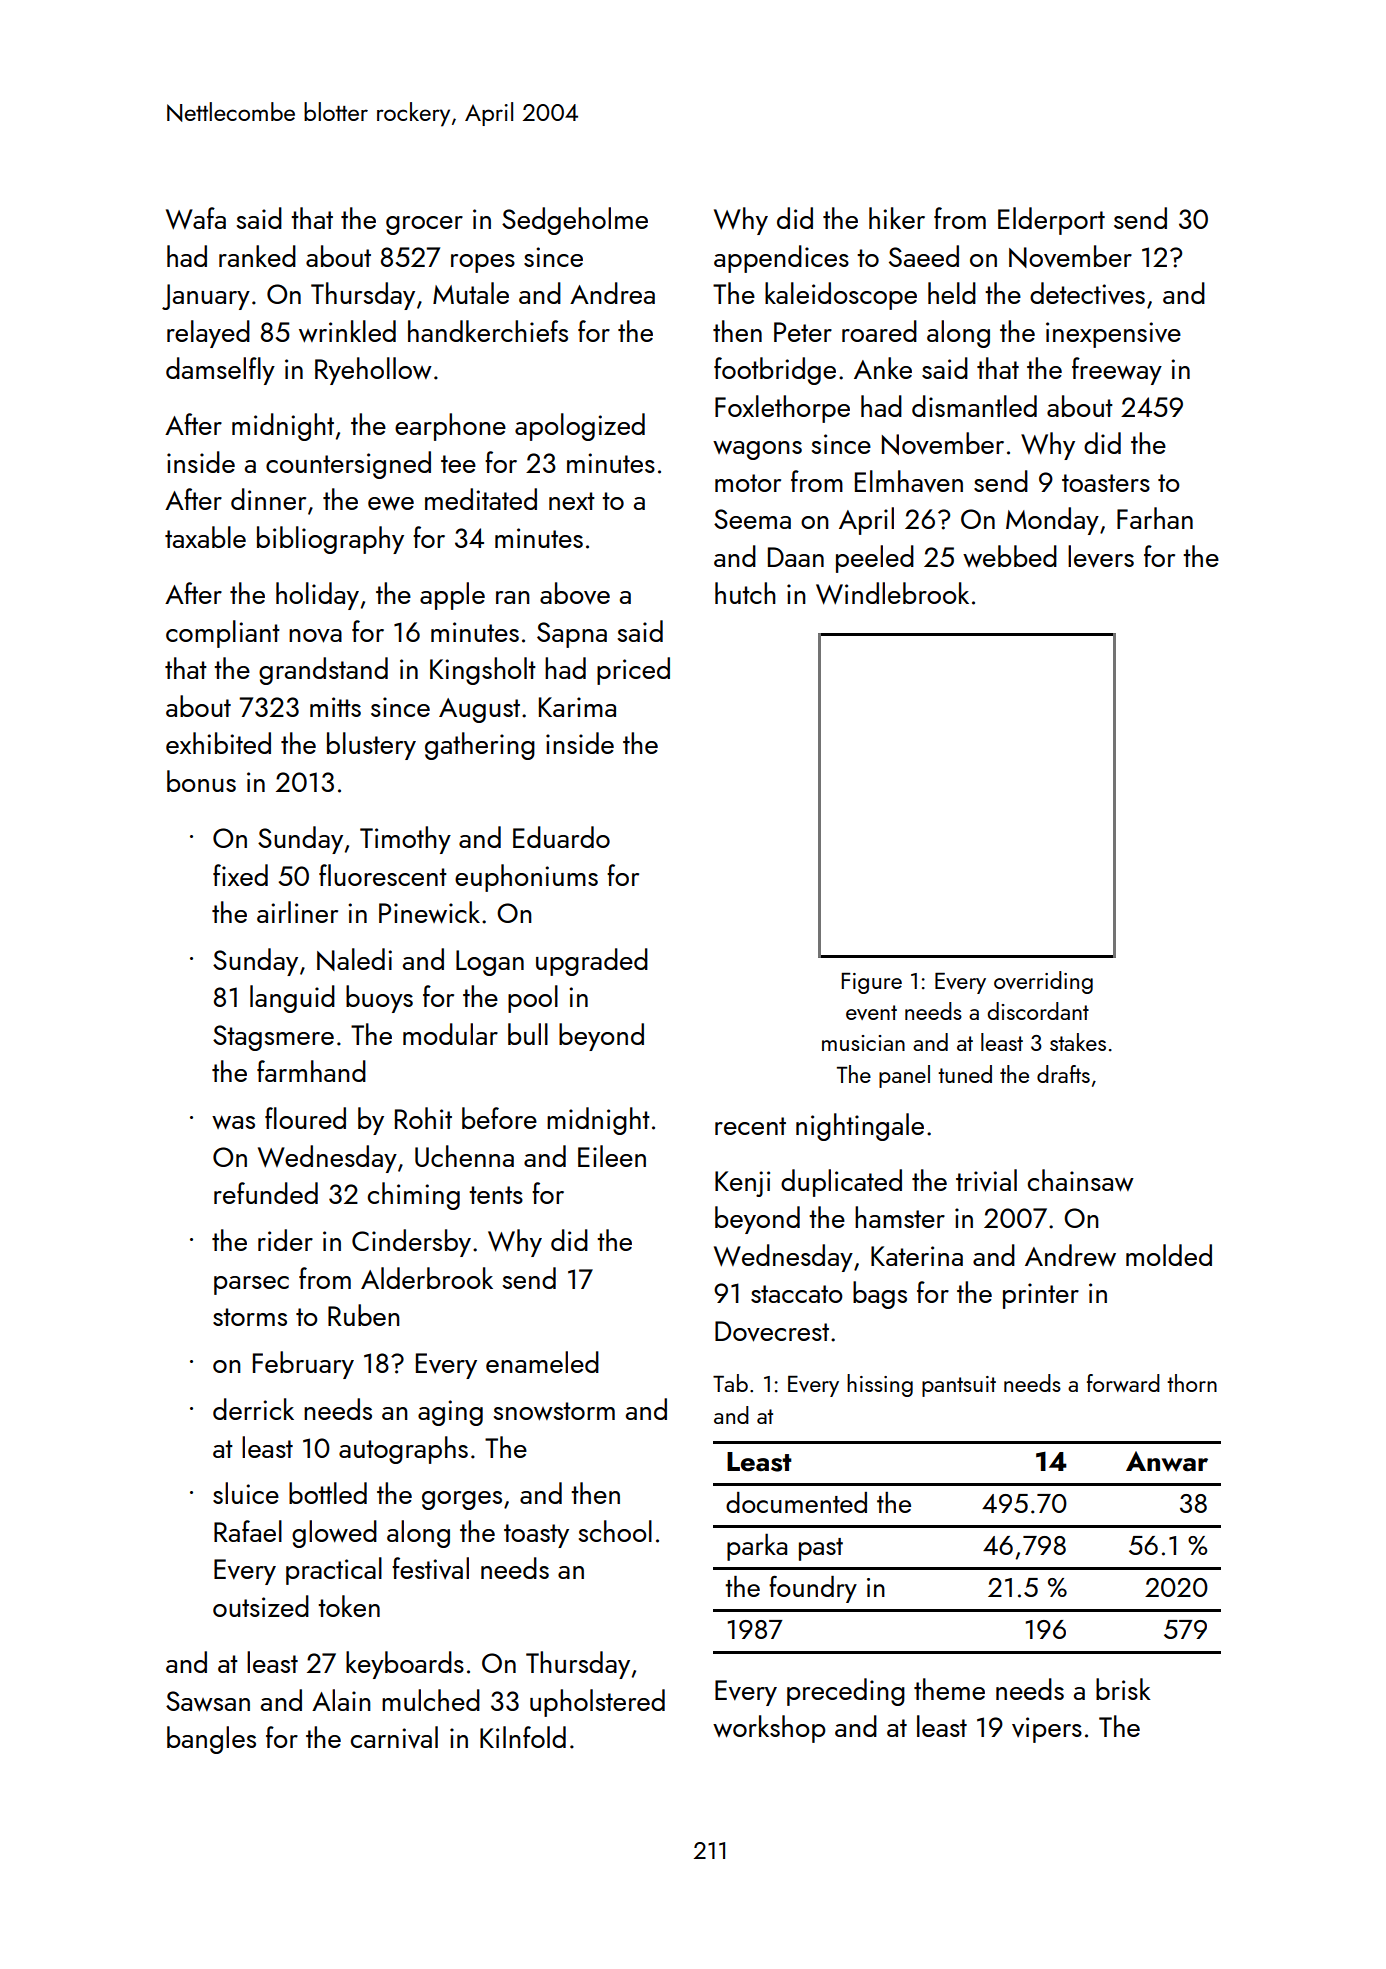 This screenshot has width=1386, height=1969. Describe the element at coordinates (561, 837) in the screenshot. I see `Eduardo` at that location.
